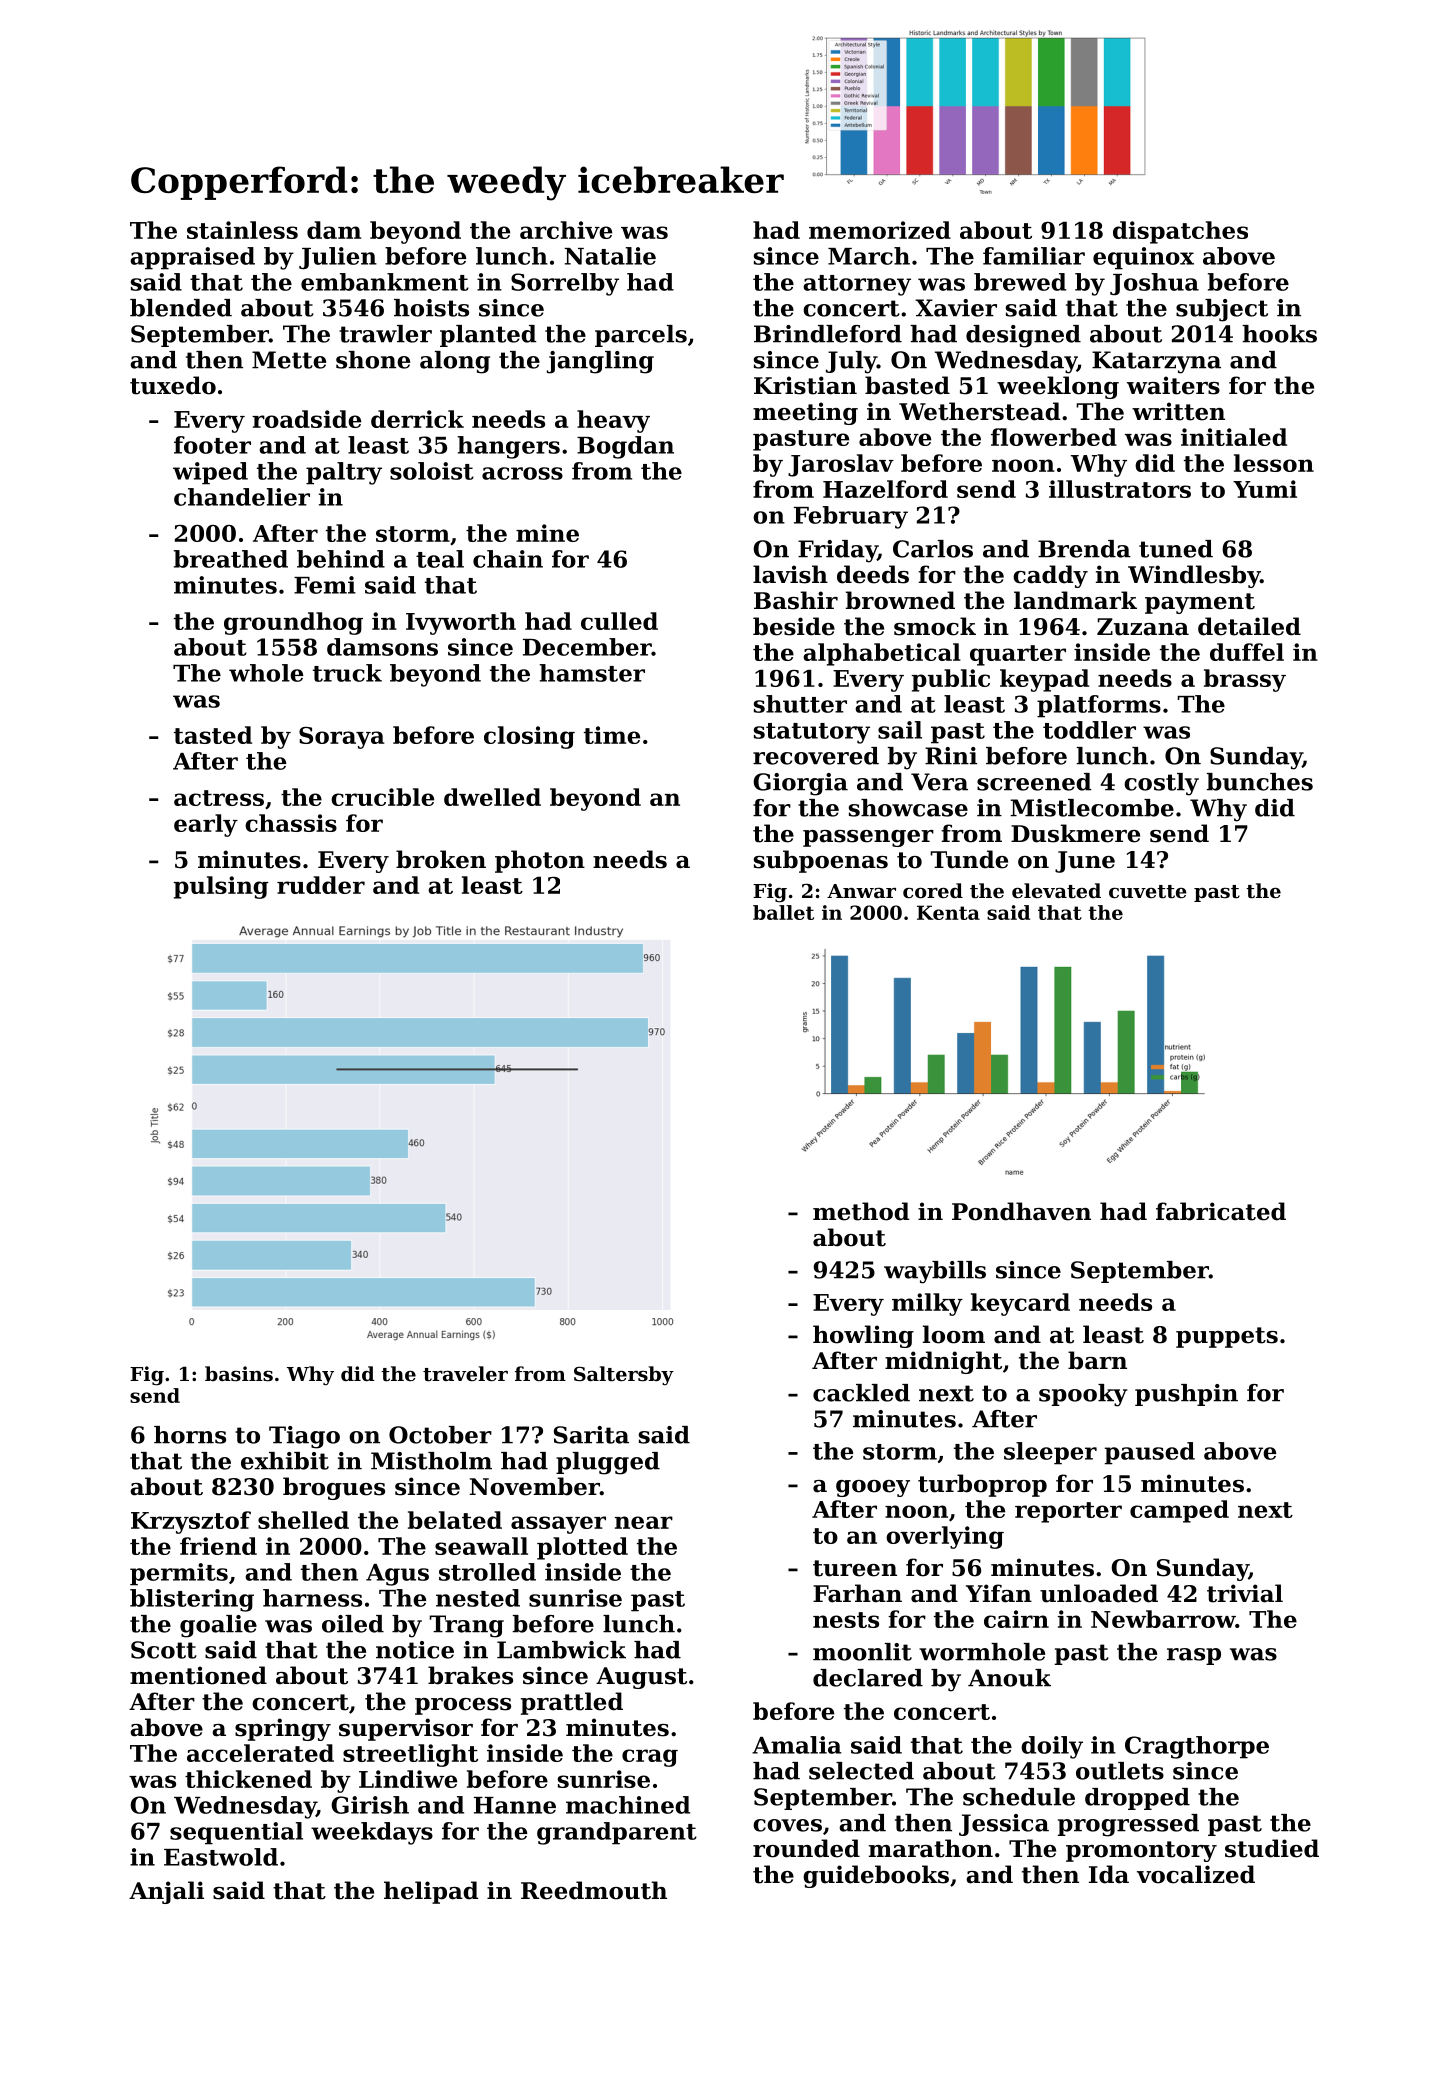 The height and width of the screenshot is (2100, 1450). I want to click on tureen, so click(855, 1568).
